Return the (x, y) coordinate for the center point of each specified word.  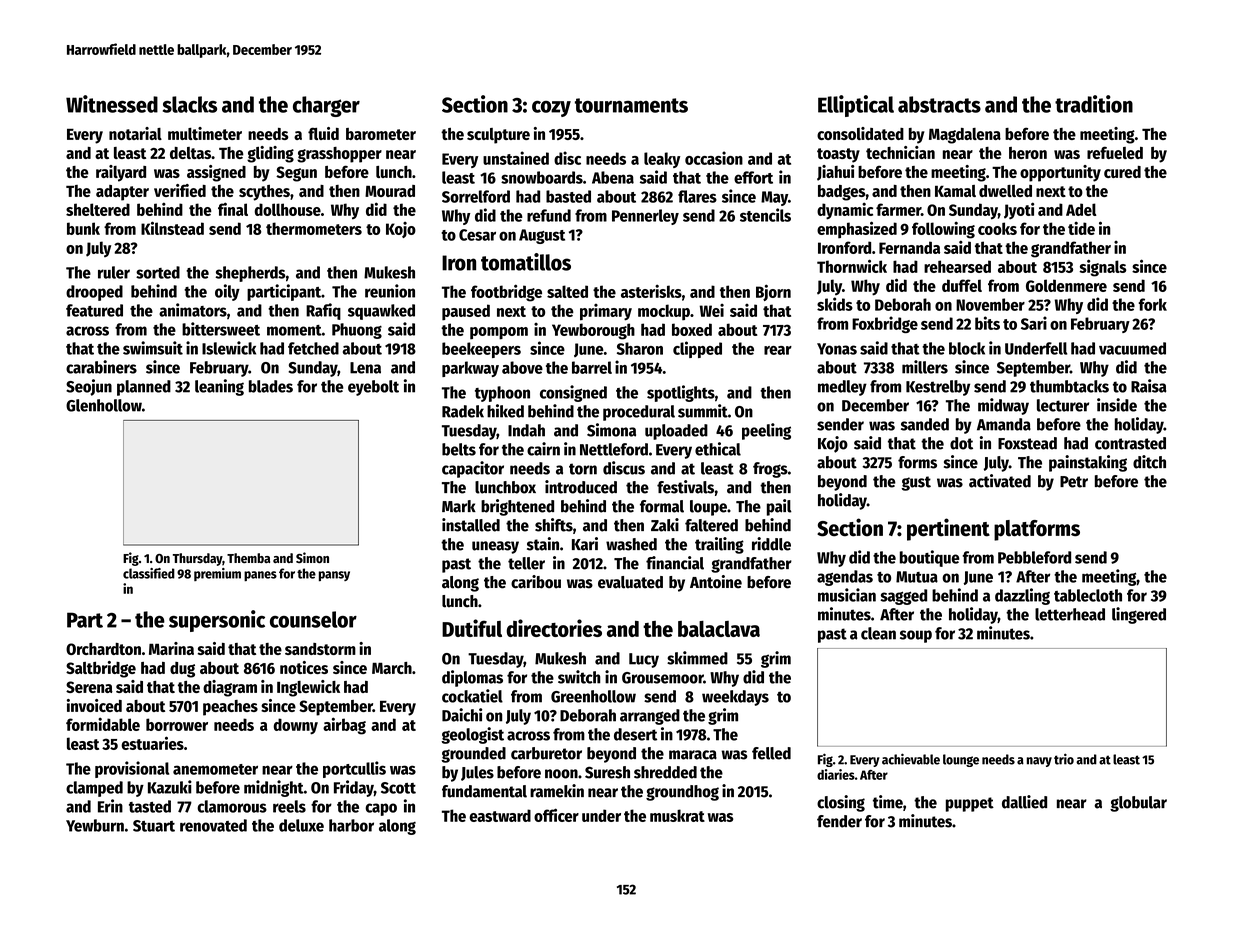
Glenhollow (104, 405)
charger (326, 106)
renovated (213, 825)
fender (839, 821)
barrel (592, 367)
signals (1103, 268)
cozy (551, 109)
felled (771, 753)
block (967, 348)
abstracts (939, 104)
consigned (573, 393)
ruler (114, 272)
